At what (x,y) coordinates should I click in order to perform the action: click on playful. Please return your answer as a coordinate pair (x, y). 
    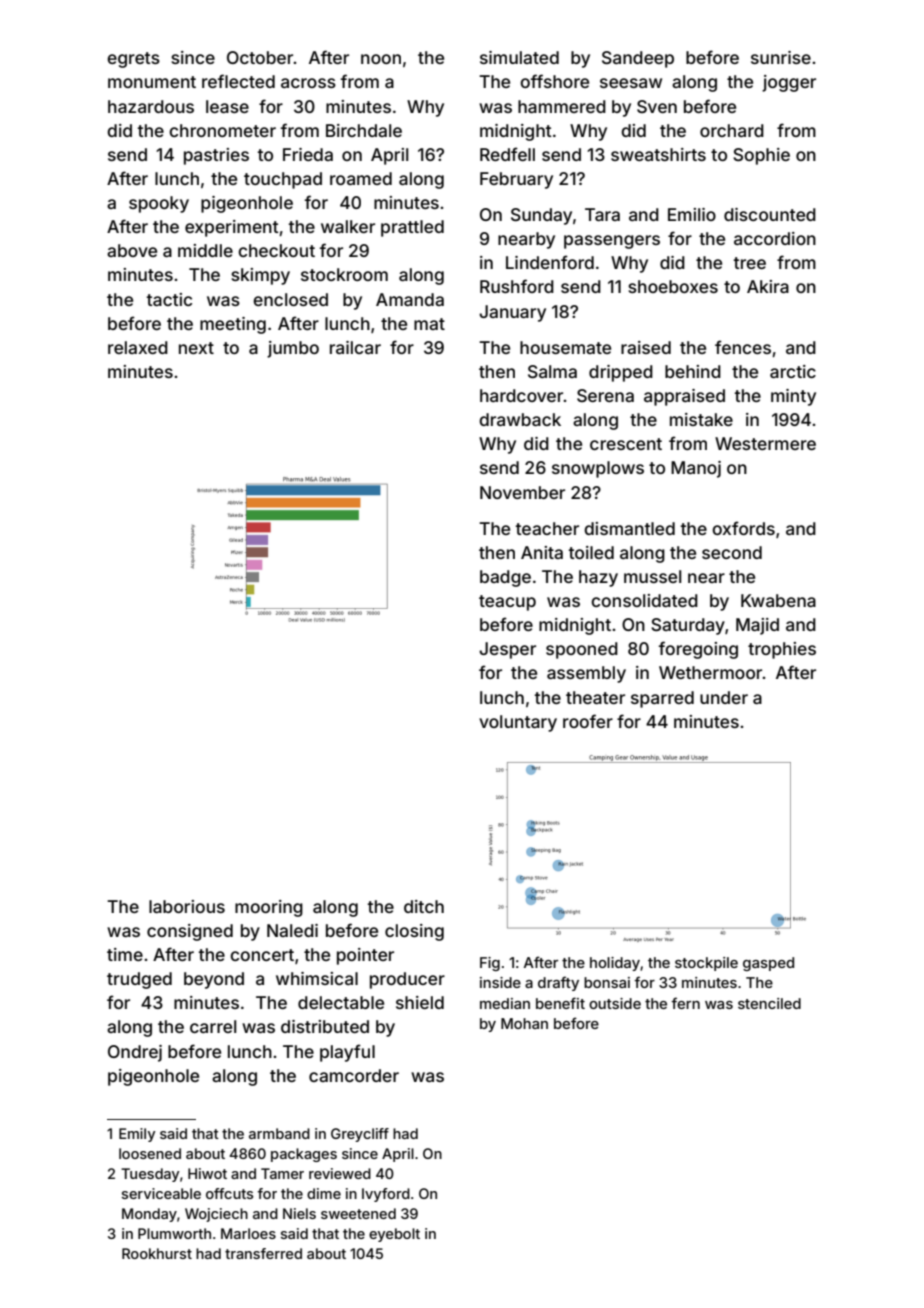
    Looking at the image, I should click on (347, 1053).
